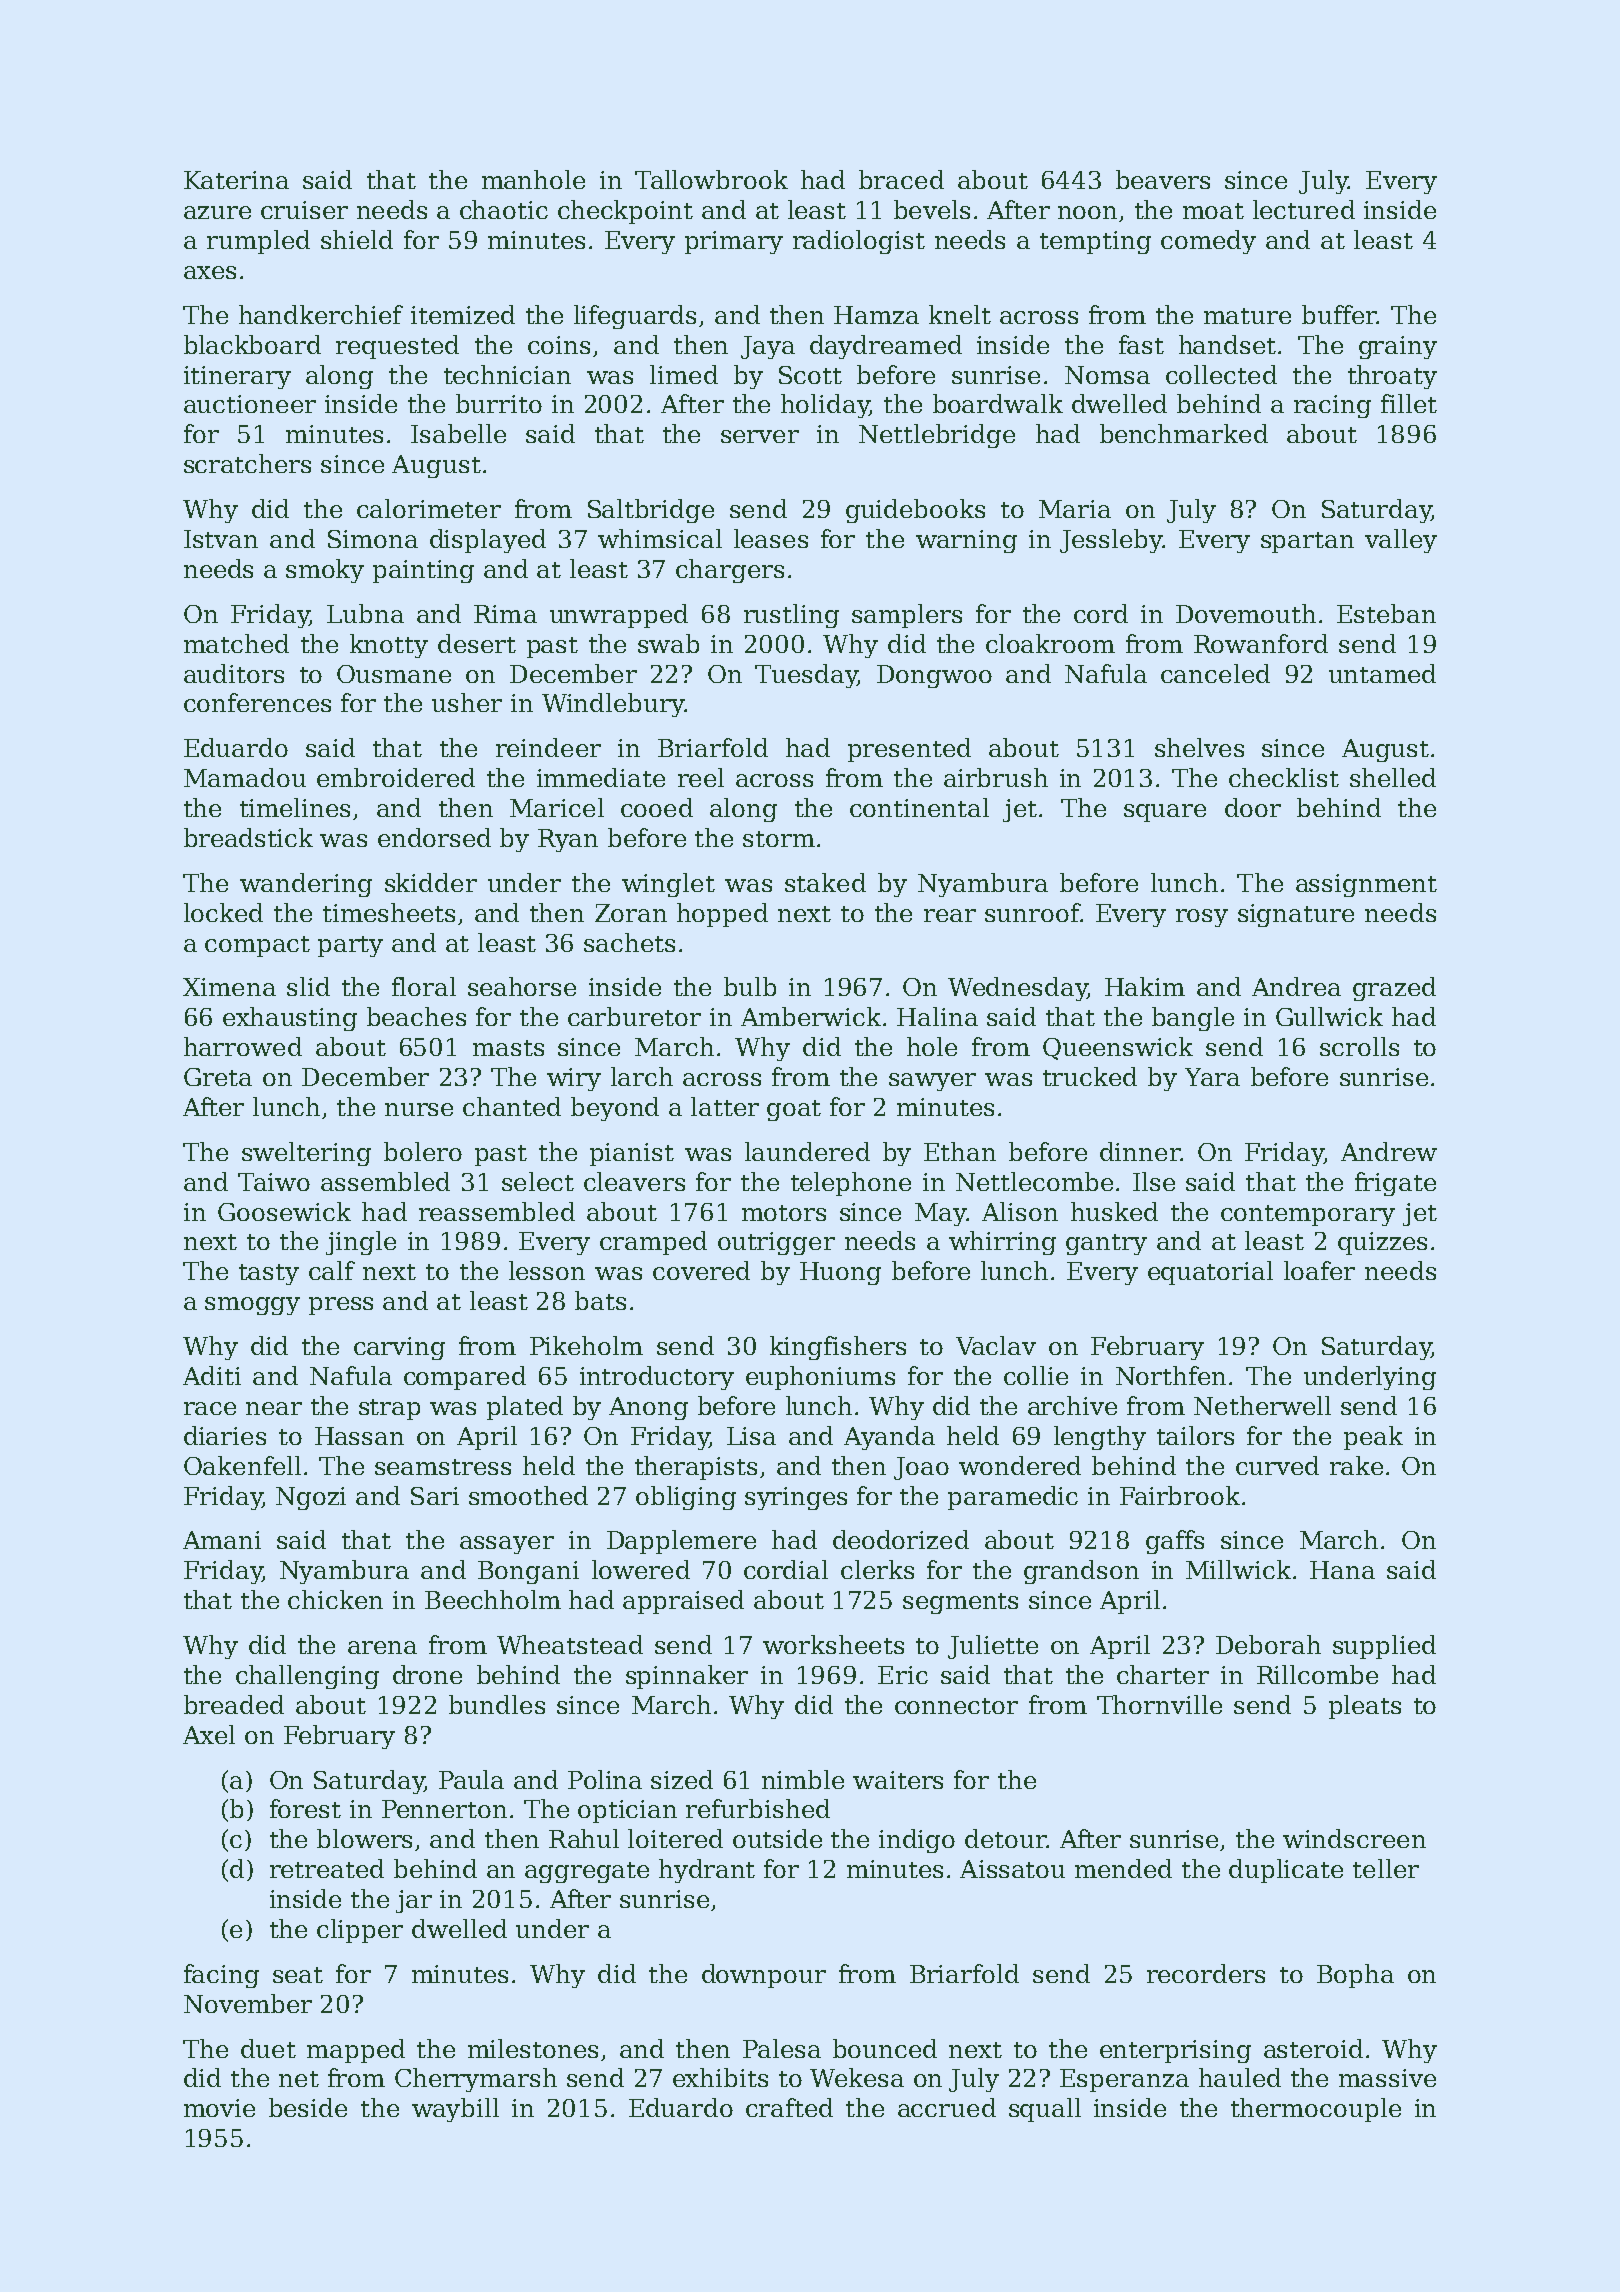  Describe the element at coordinates (1342, 1570) in the page. I see `Hana` at that location.
